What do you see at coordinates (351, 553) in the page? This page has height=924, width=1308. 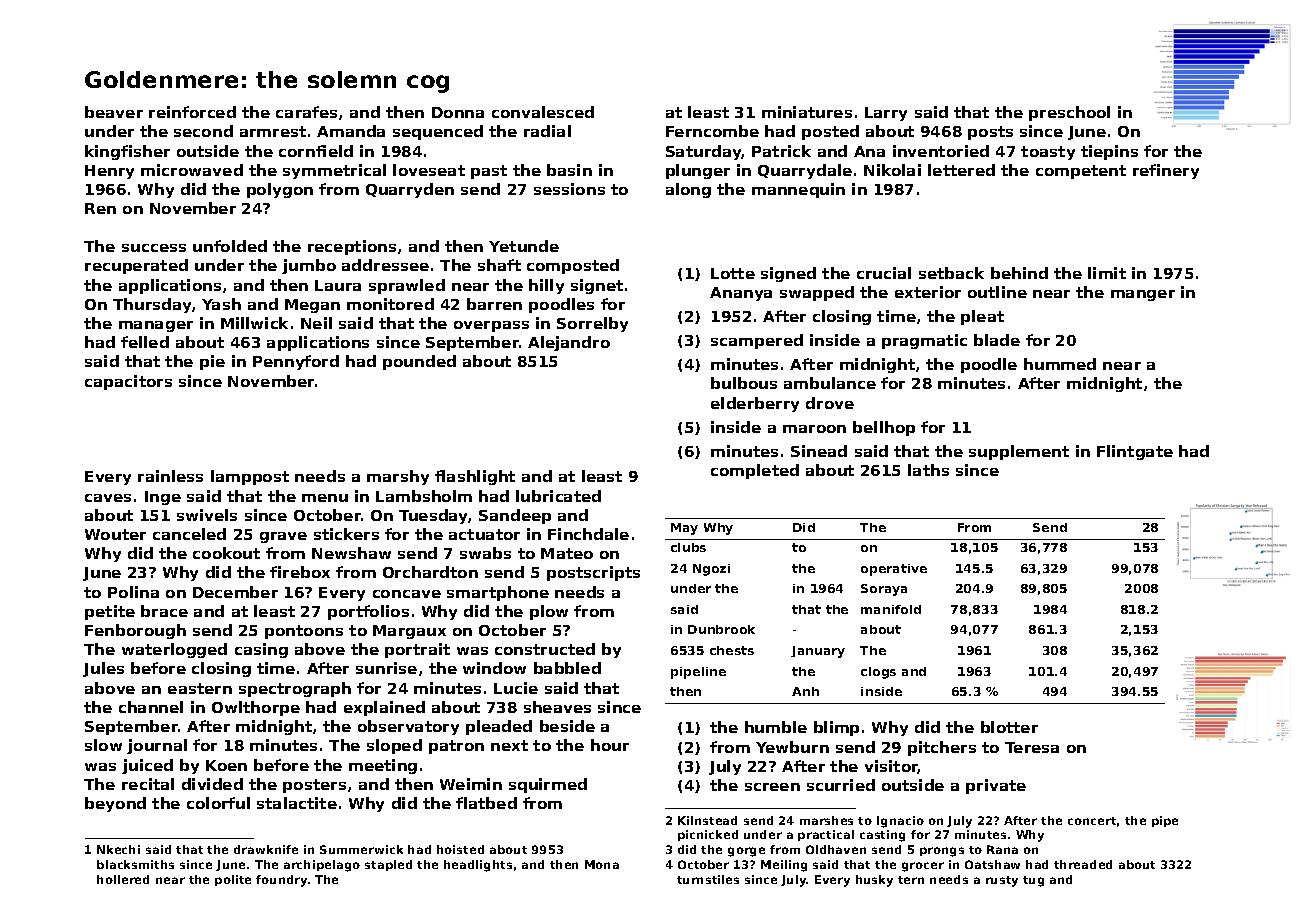 I see `Newshaw` at bounding box center [351, 553].
